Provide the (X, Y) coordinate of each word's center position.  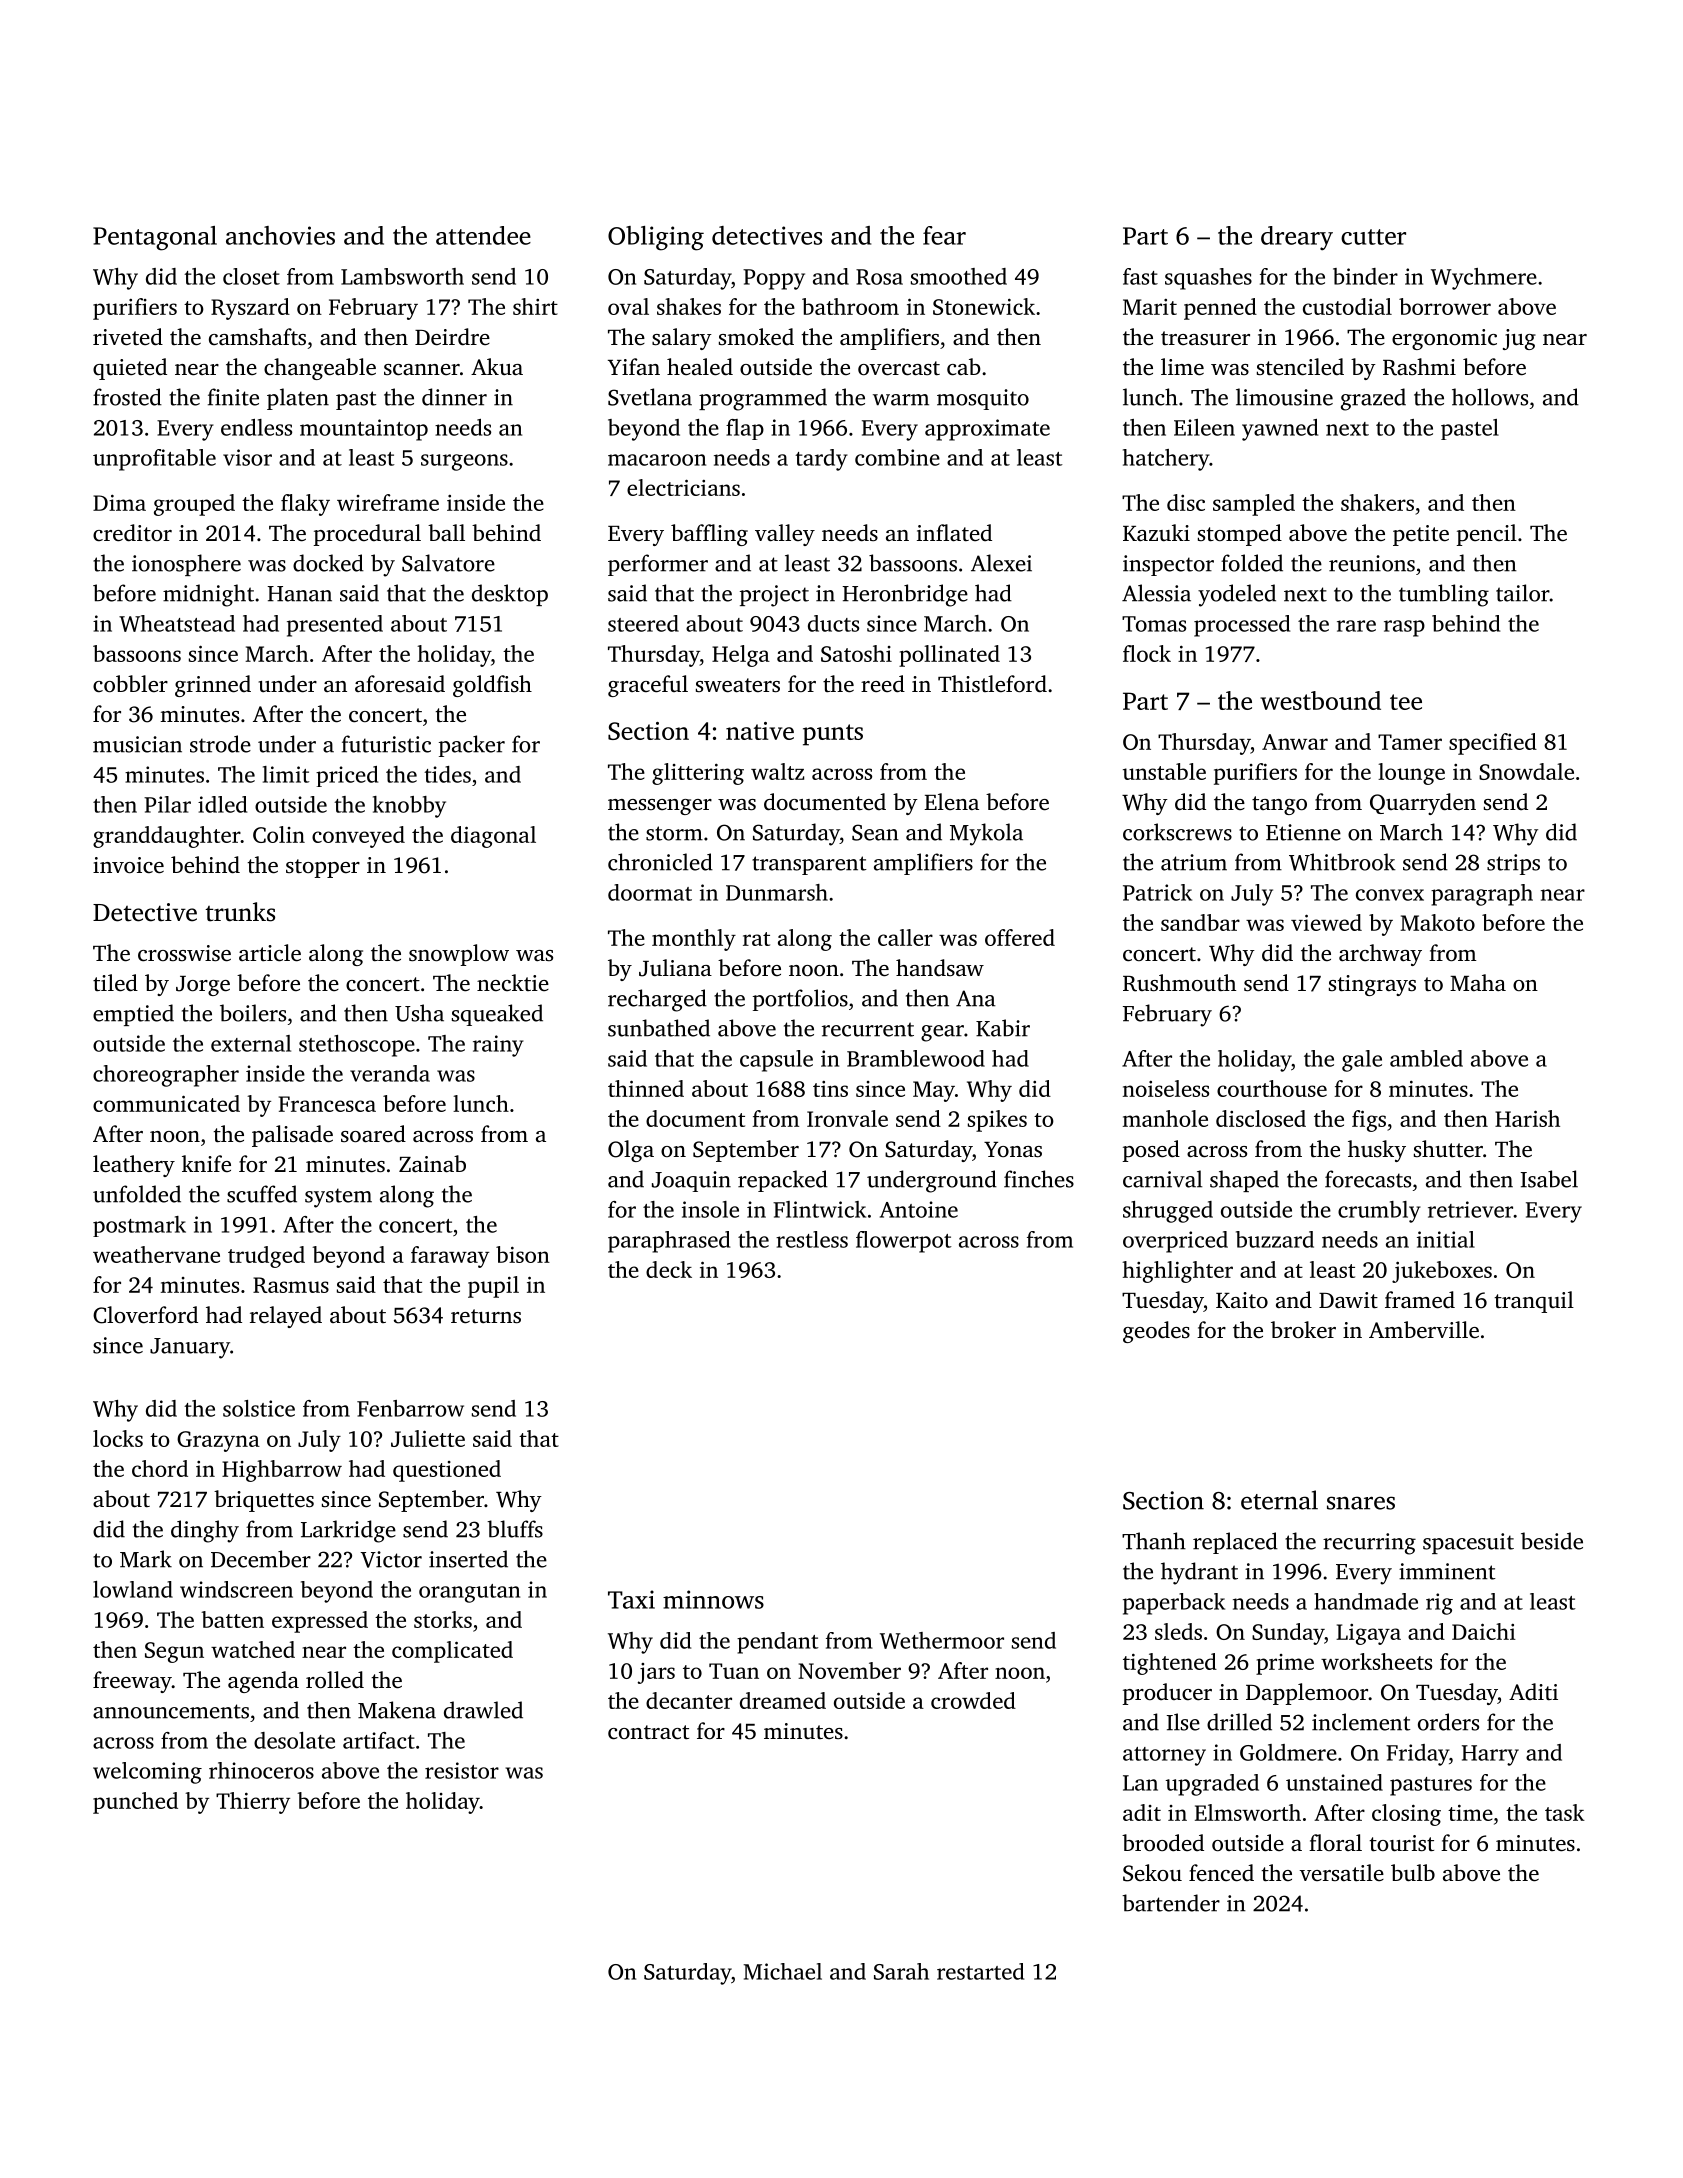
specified (1493, 744)
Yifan (634, 366)
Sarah (901, 1971)
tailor (1523, 593)
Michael (783, 1971)
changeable (320, 369)
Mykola (986, 834)
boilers (253, 1013)
